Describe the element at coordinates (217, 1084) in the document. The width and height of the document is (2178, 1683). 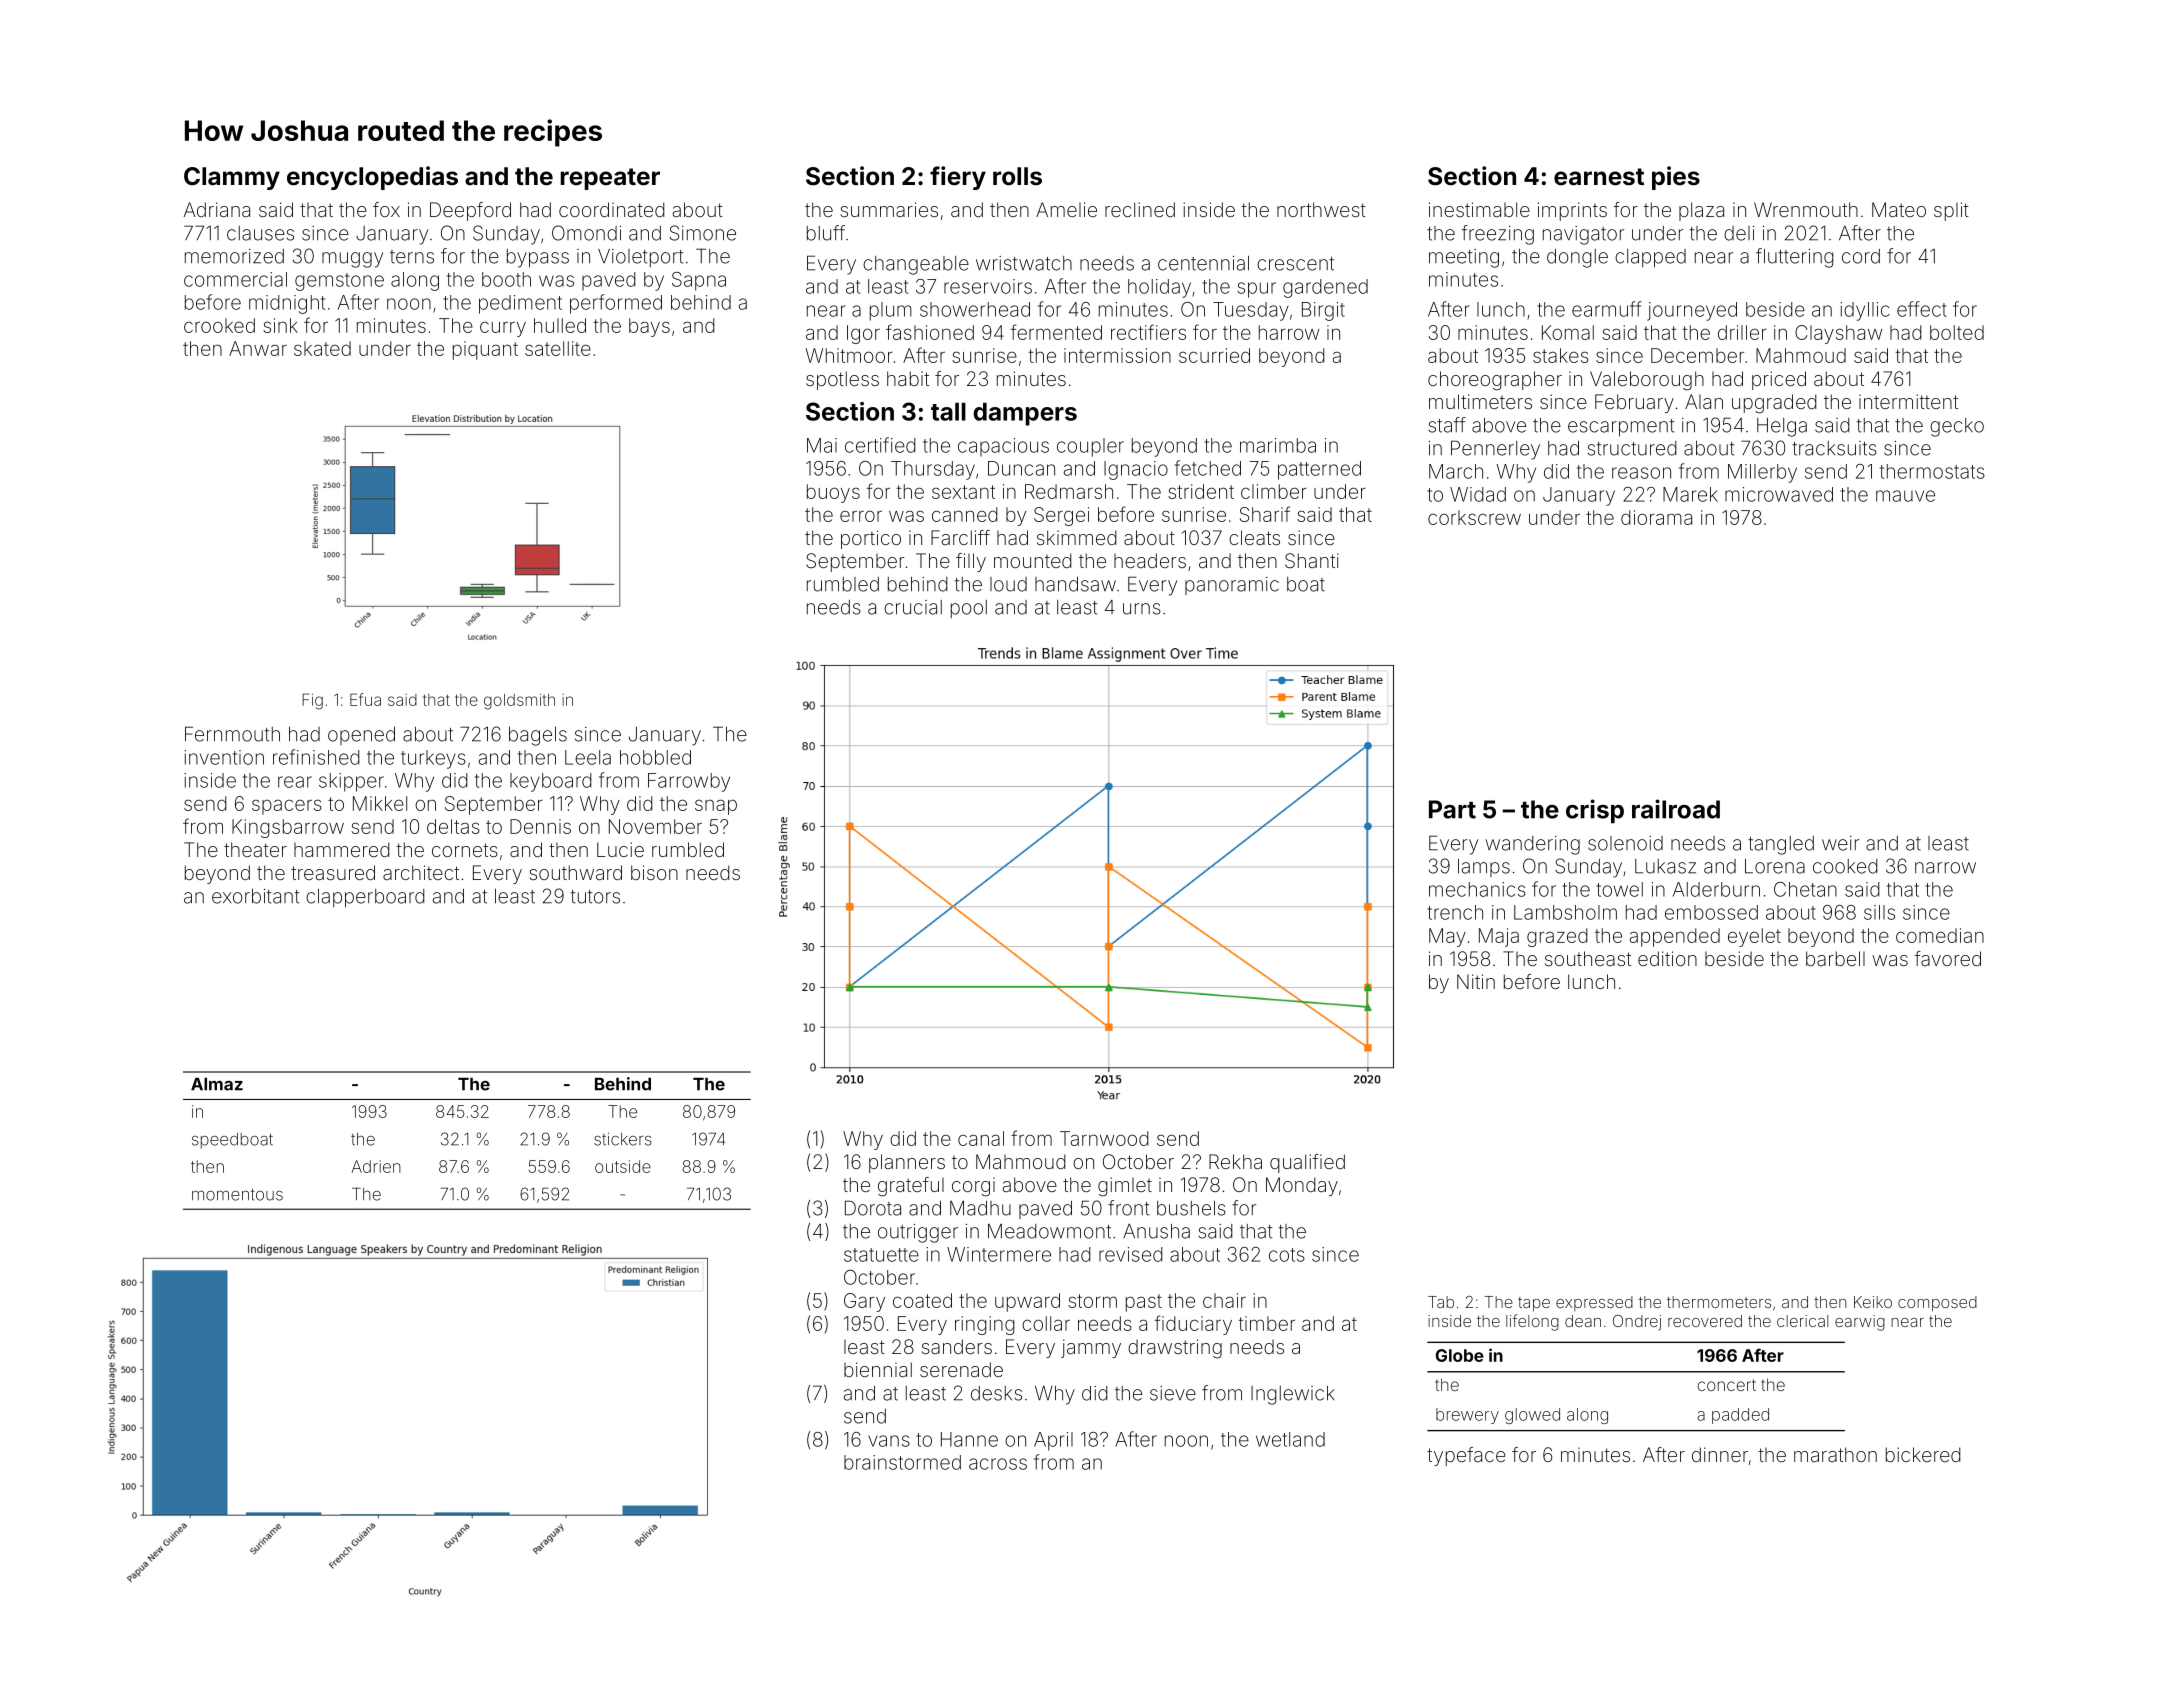
I see `Almaz` at that location.
